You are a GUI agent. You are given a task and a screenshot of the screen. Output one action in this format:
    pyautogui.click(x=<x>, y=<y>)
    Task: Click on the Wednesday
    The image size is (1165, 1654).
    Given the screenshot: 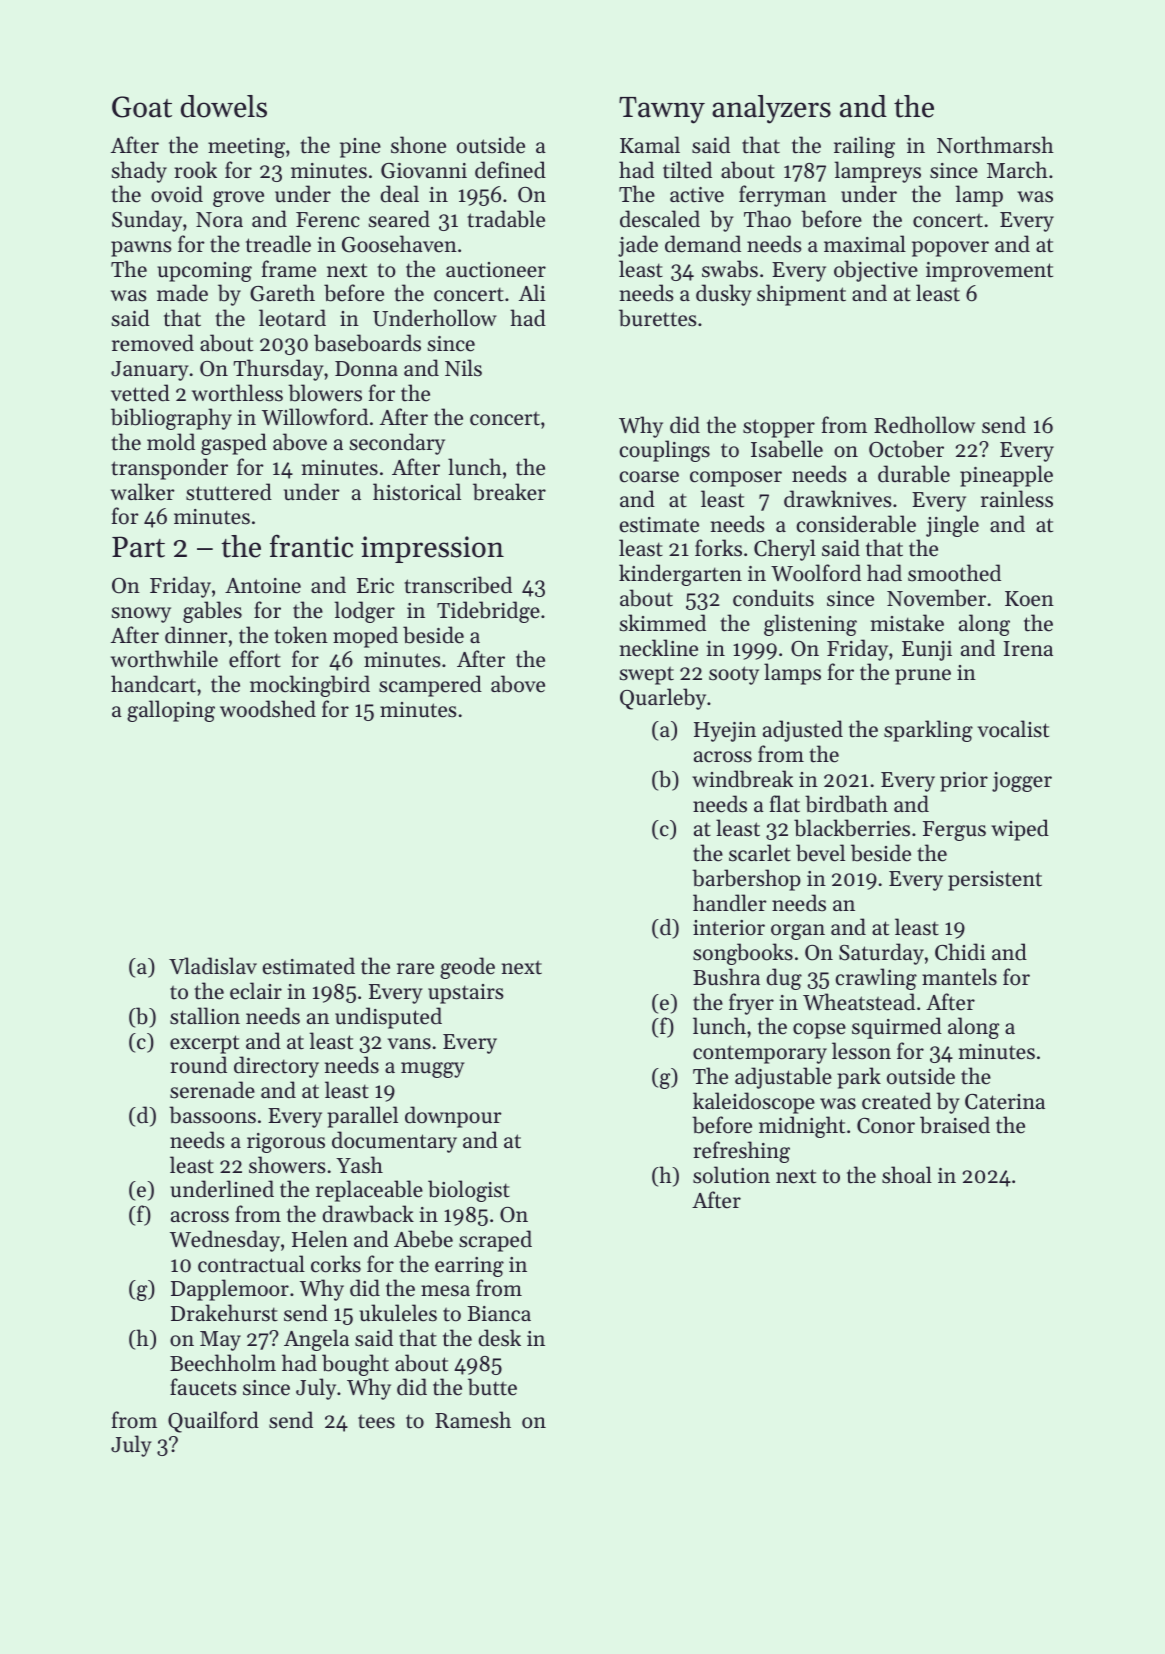 What is the action you would take?
    pyautogui.click(x=225, y=1241)
